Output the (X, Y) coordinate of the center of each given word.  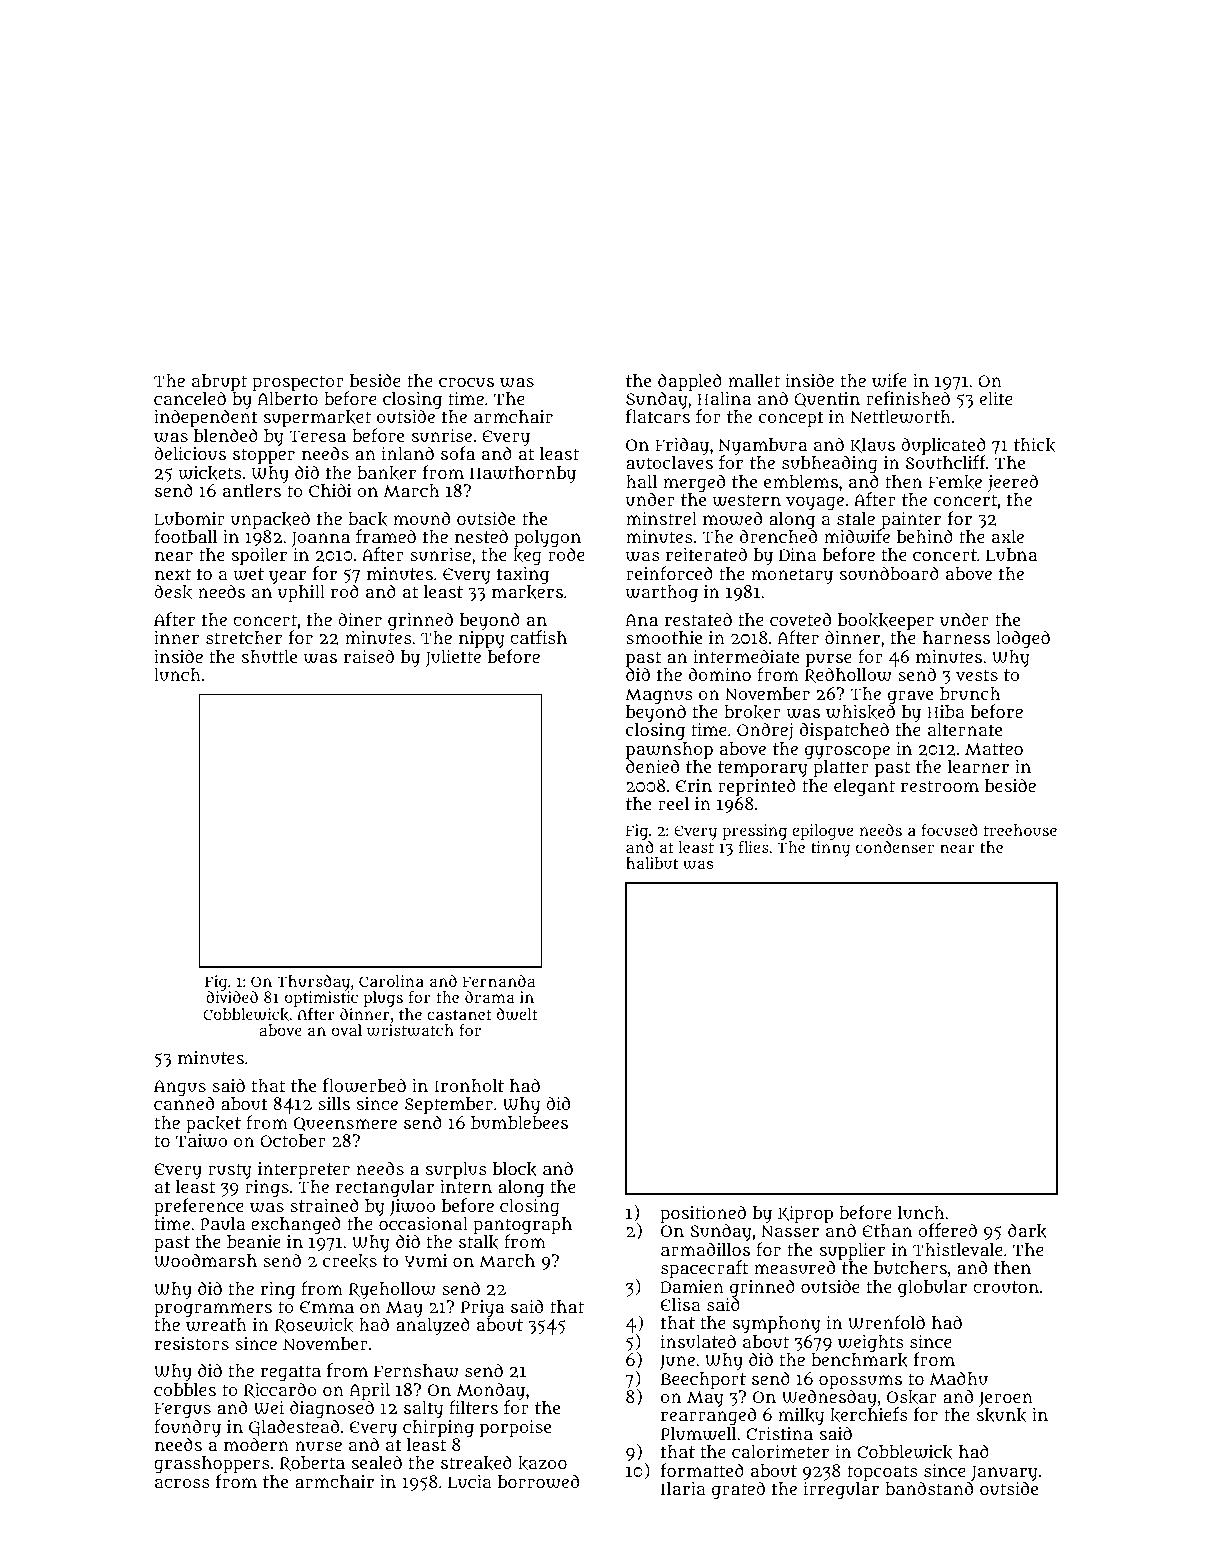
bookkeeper (886, 621)
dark (1027, 1231)
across (182, 1483)
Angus (181, 1088)
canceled (190, 398)
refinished (908, 398)
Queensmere (345, 1124)
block (515, 1169)
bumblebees (519, 1122)
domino (720, 674)
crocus (466, 382)
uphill (301, 593)
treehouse (1020, 830)
